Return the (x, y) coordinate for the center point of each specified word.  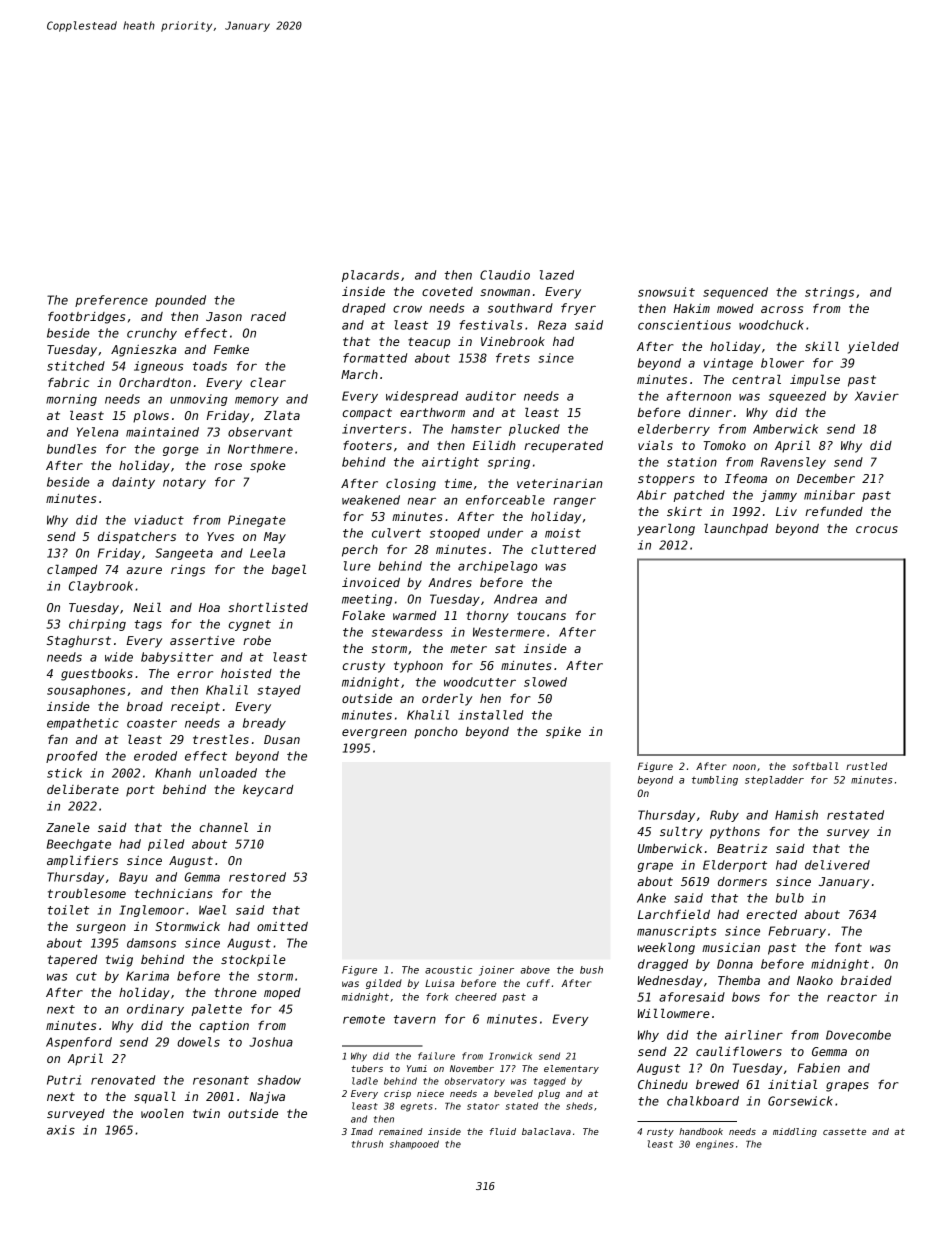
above (535, 970)
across (782, 309)
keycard (268, 791)
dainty (133, 483)
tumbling (715, 781)
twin (206, 1113)
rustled (866, 766)
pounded (180, 301)
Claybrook (101, 587)
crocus (877, 529)
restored (257, 877)
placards (370, 276)
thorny (487, 617)
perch (360, 551)
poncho (436, 733)
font (848, 947)
